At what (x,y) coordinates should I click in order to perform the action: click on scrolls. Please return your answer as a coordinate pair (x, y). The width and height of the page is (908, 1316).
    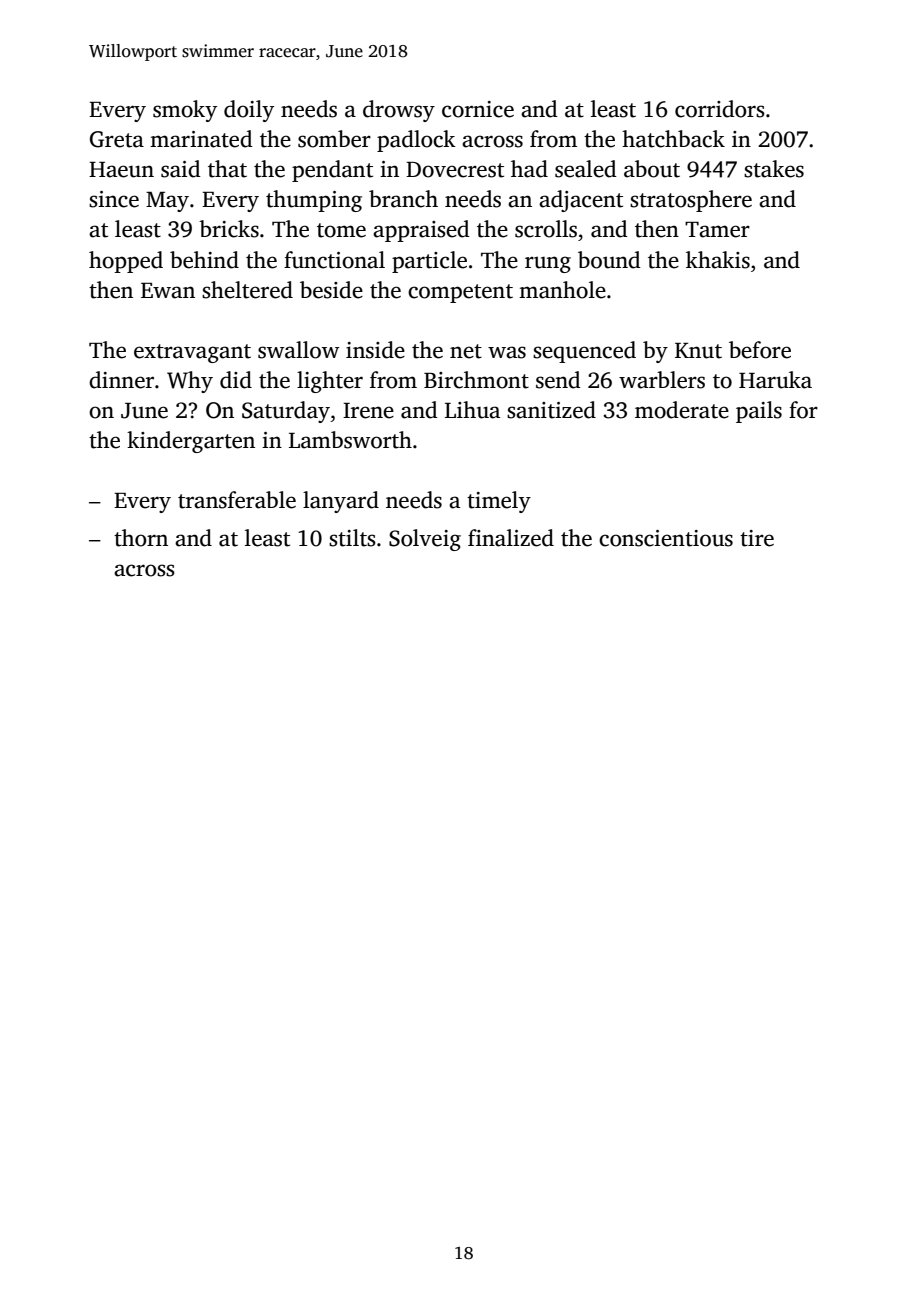
    Looking at the image, I should click on (546, 229).
